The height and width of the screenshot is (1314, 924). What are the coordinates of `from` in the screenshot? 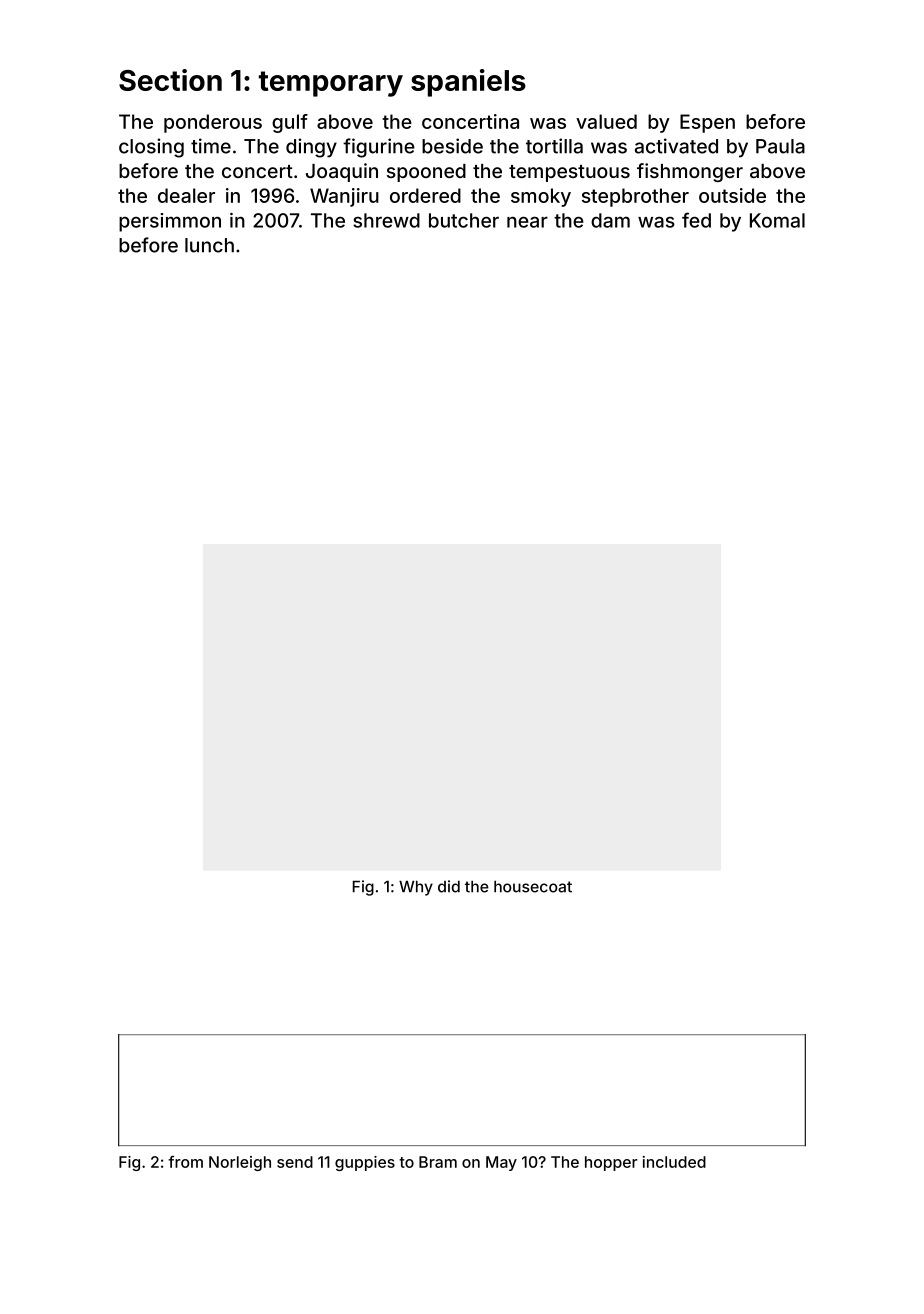 It's located at (185, 1162).
